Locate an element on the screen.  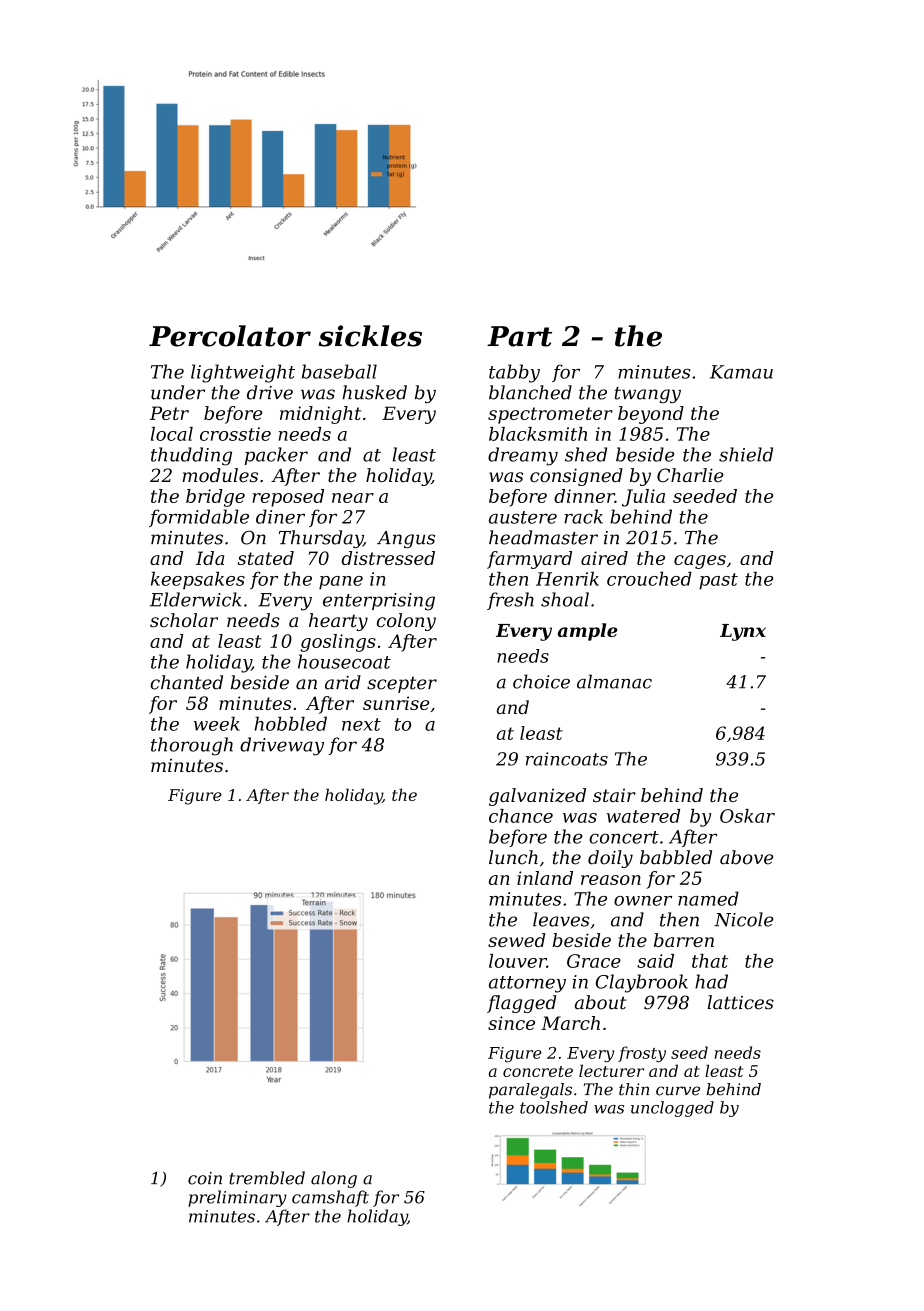
camshaft is located at coordinates (330, 1198).
